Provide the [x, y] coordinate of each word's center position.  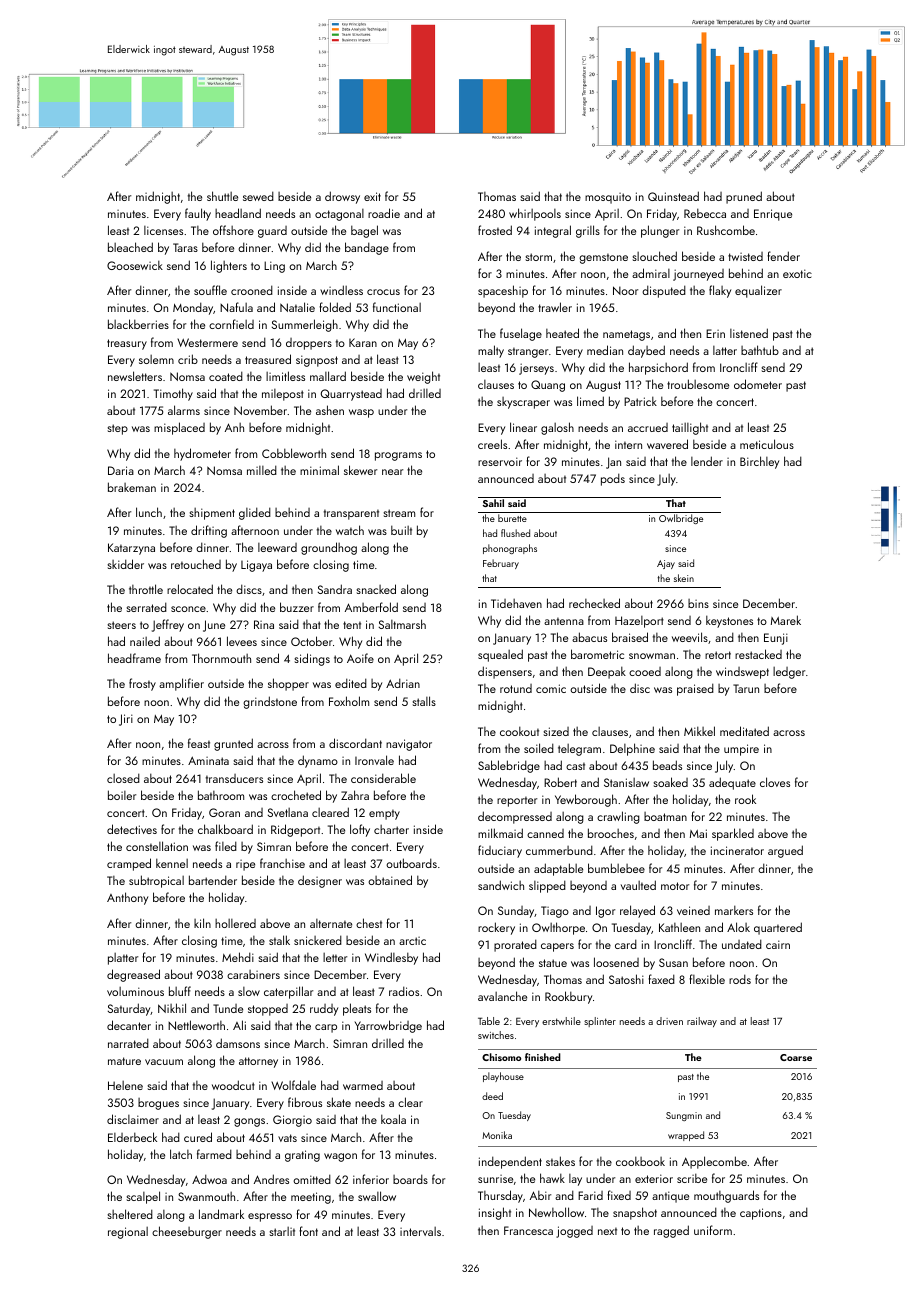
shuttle [222, 196]
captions [761, 1214]
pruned [744, 197]
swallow [377, 1196]
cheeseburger [187, 1232]
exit [372, 196]
